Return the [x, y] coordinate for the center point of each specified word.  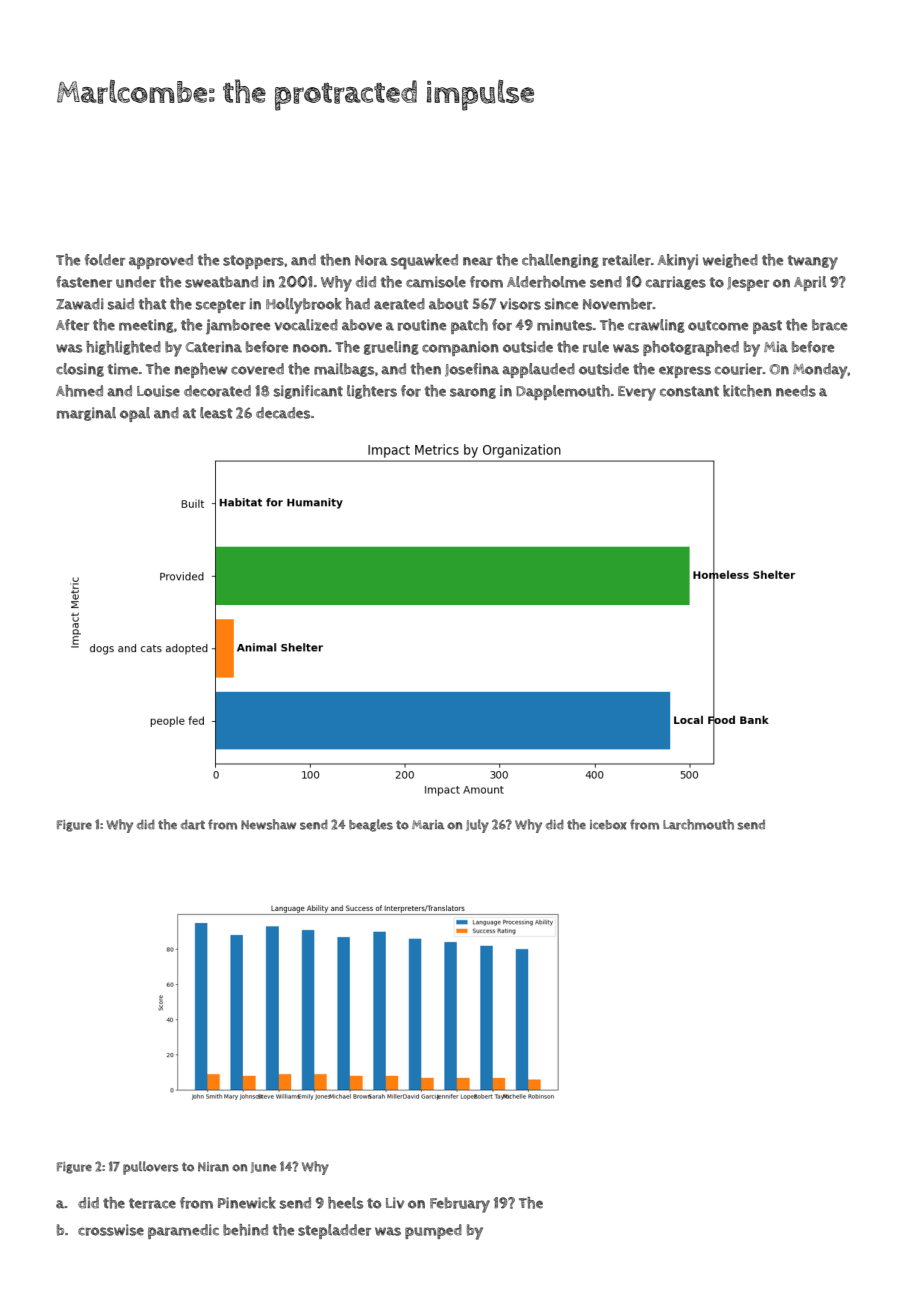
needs [796, 391]
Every [637, 393]
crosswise [111, 1230]
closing [80, 370]
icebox [608, 825]
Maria [428, 825]
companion [460, 348]
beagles [371, 825]
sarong [473, 393]
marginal [86, 414]
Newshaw [268, 824]
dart [193, 824]
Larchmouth [698, 824]
